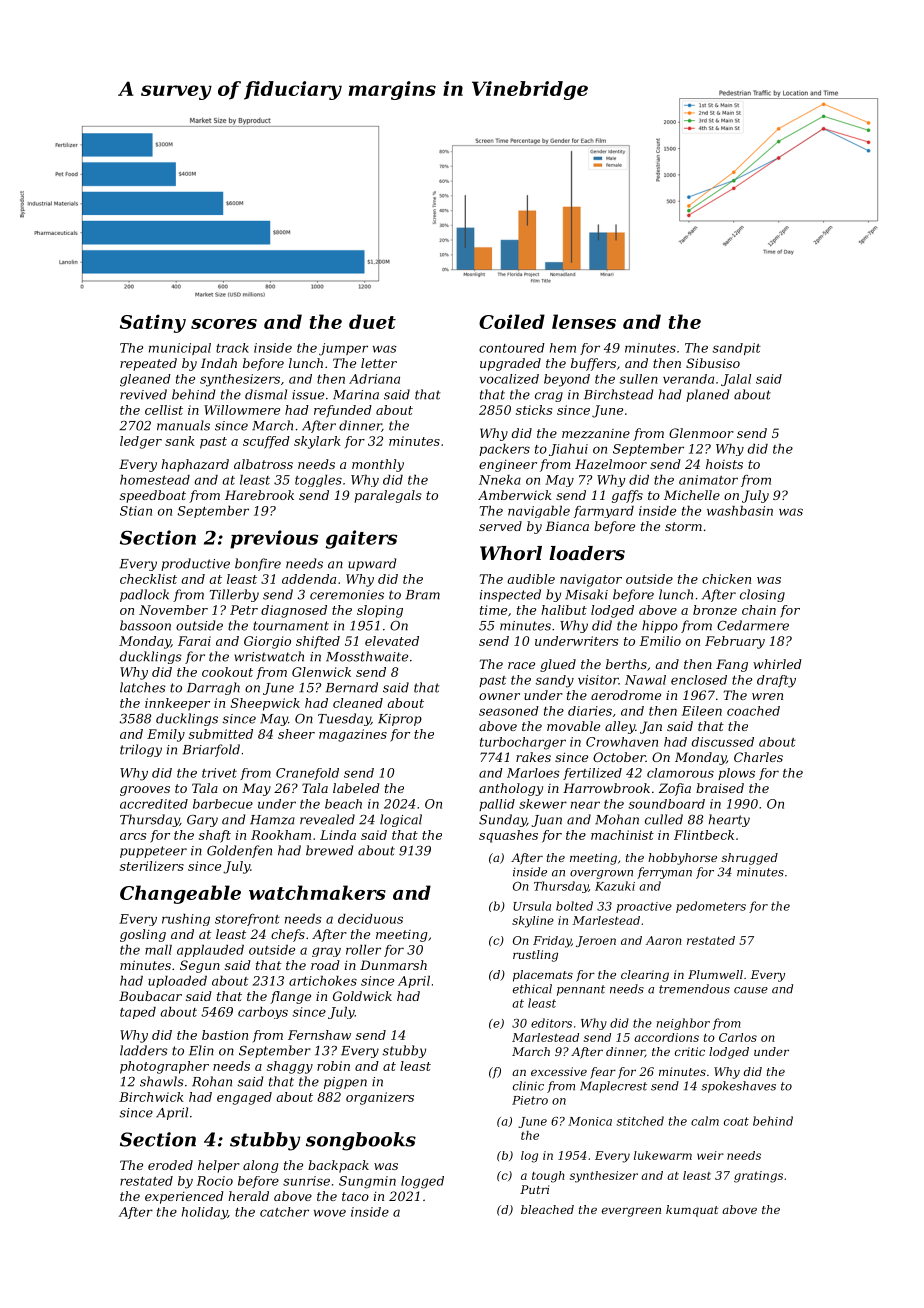 The height and width of the screenshot is (1308, 924). I want to click on catcher, so click(284, 1212).
